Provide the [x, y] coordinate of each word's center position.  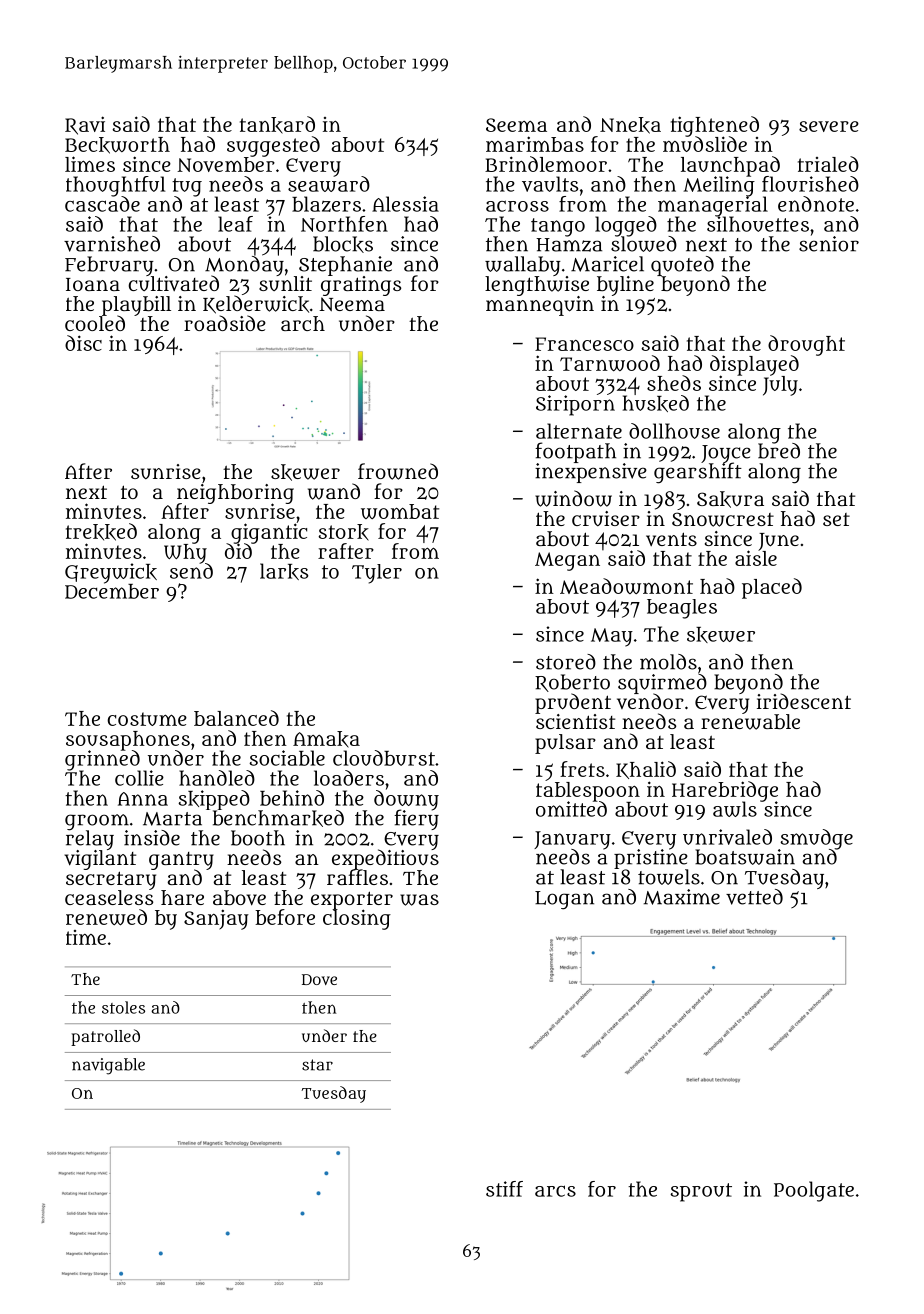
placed [772, 588]
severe [829, 126]
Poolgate [814, 1191]
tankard [277, 125]
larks [284, 571]
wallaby [523, 266]
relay [90, 840]
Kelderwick [256, 304]
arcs [555, 1191]
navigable [108, 1066]
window [573, 498]
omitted [571, 809]
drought [806, 345]
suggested [273, 146]
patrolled [105, 1037]
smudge [816, 839]
